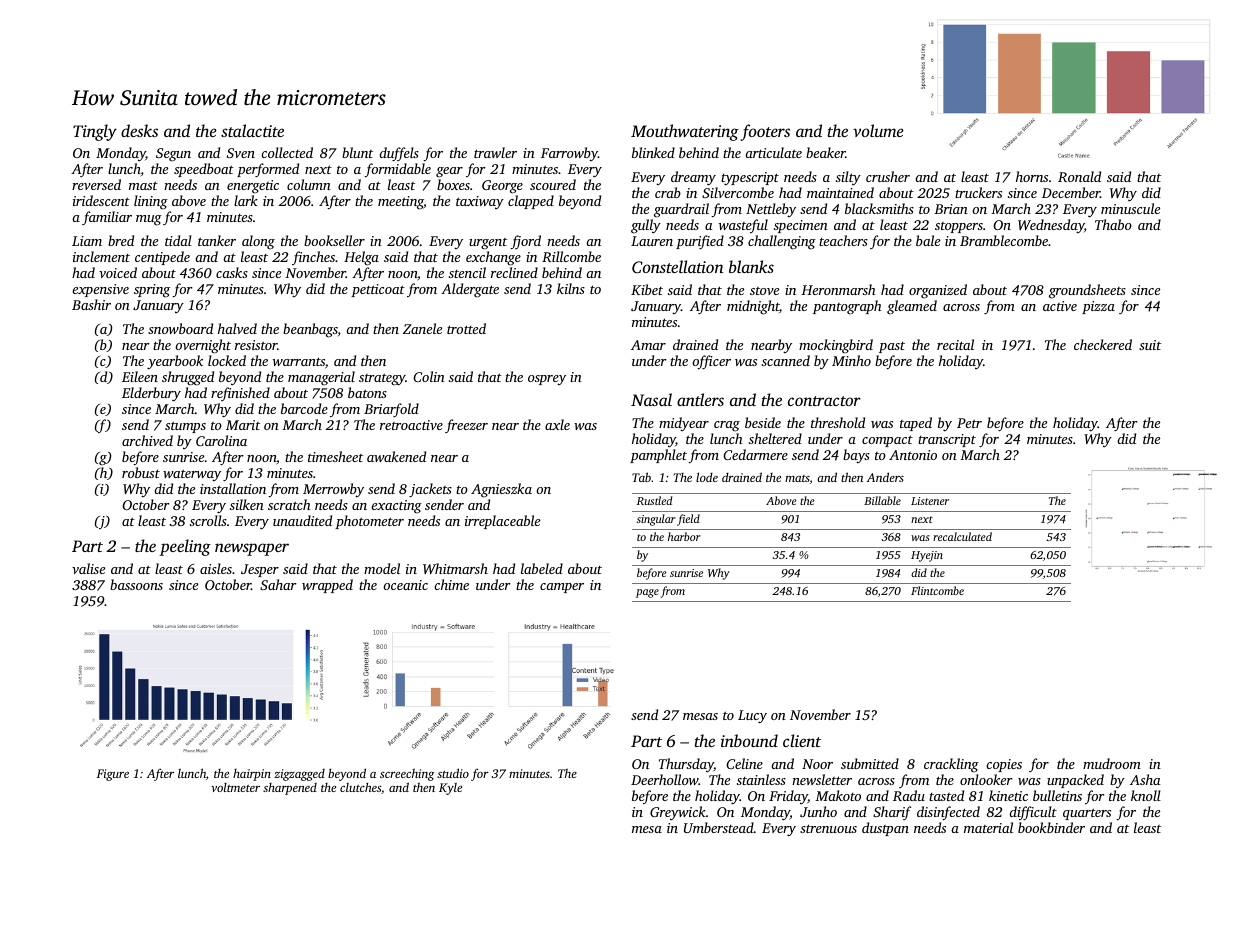 The width and height of the document is (1233, 952). I want to click on volume, so click(878, 130).
